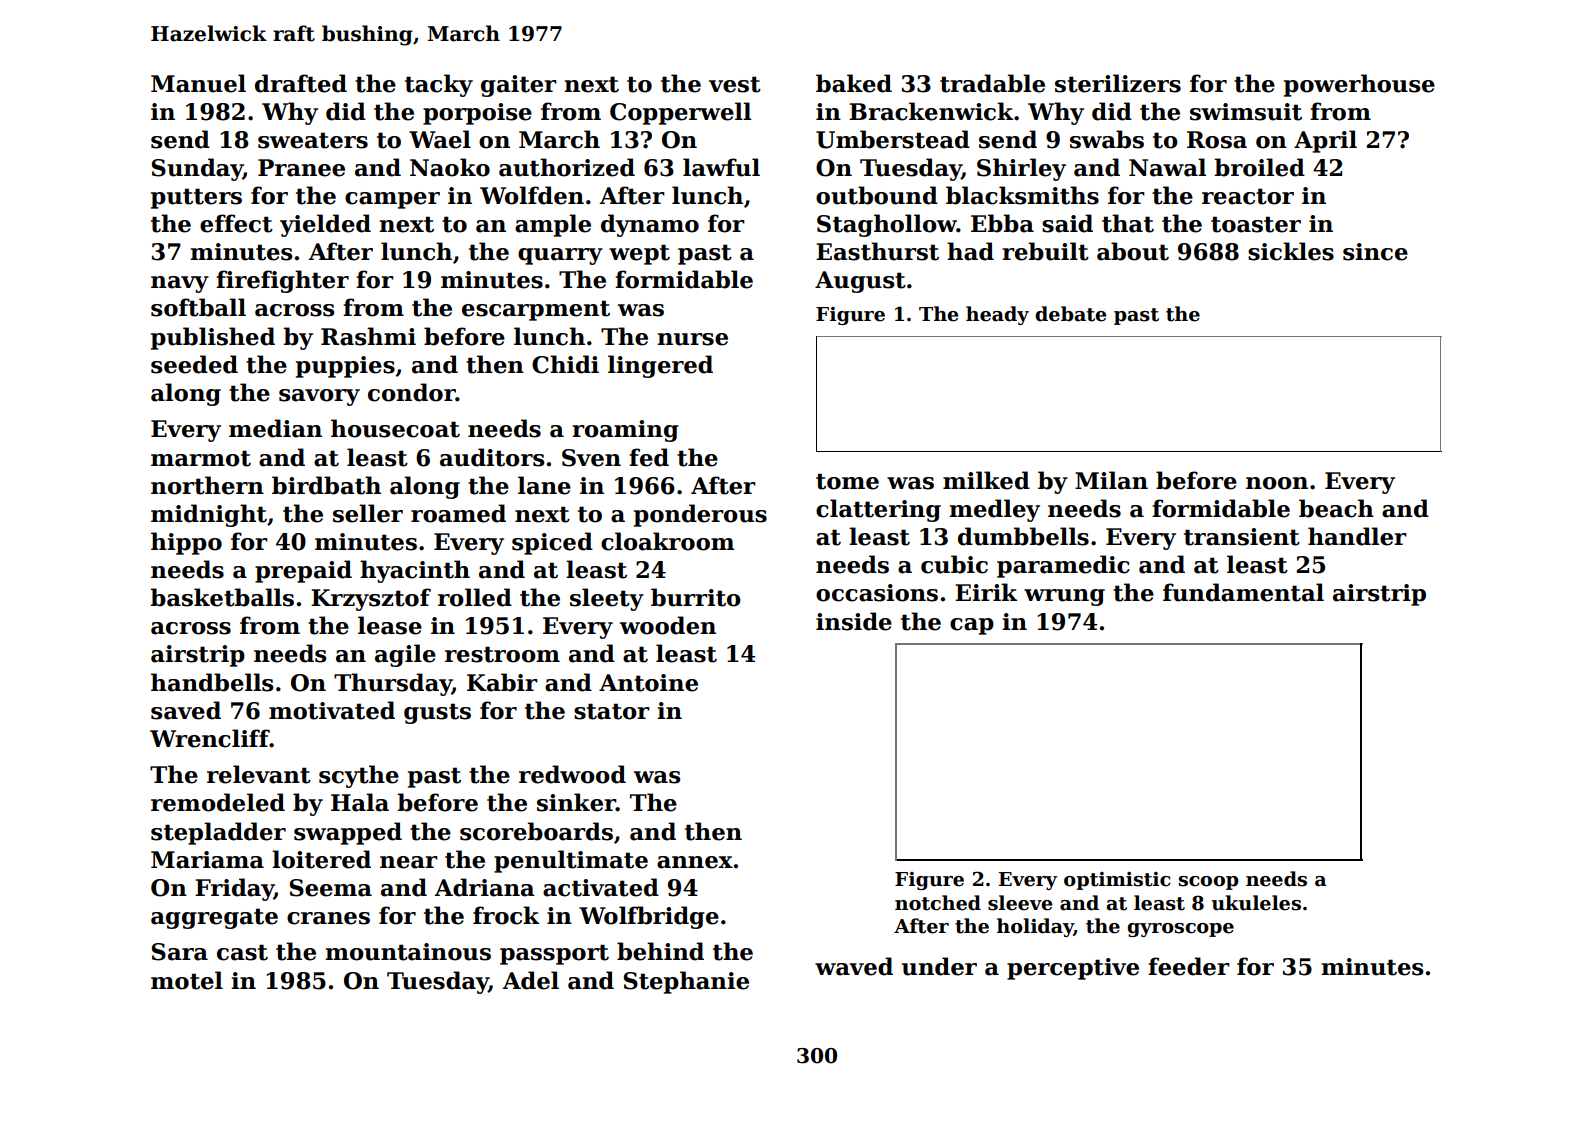 Image resolution: width=1592 pixels, height=1125 pixels. What do you see at coordinates (1291, 251) in the document?
I see `sickles` at bounding box center [1291, 251].
